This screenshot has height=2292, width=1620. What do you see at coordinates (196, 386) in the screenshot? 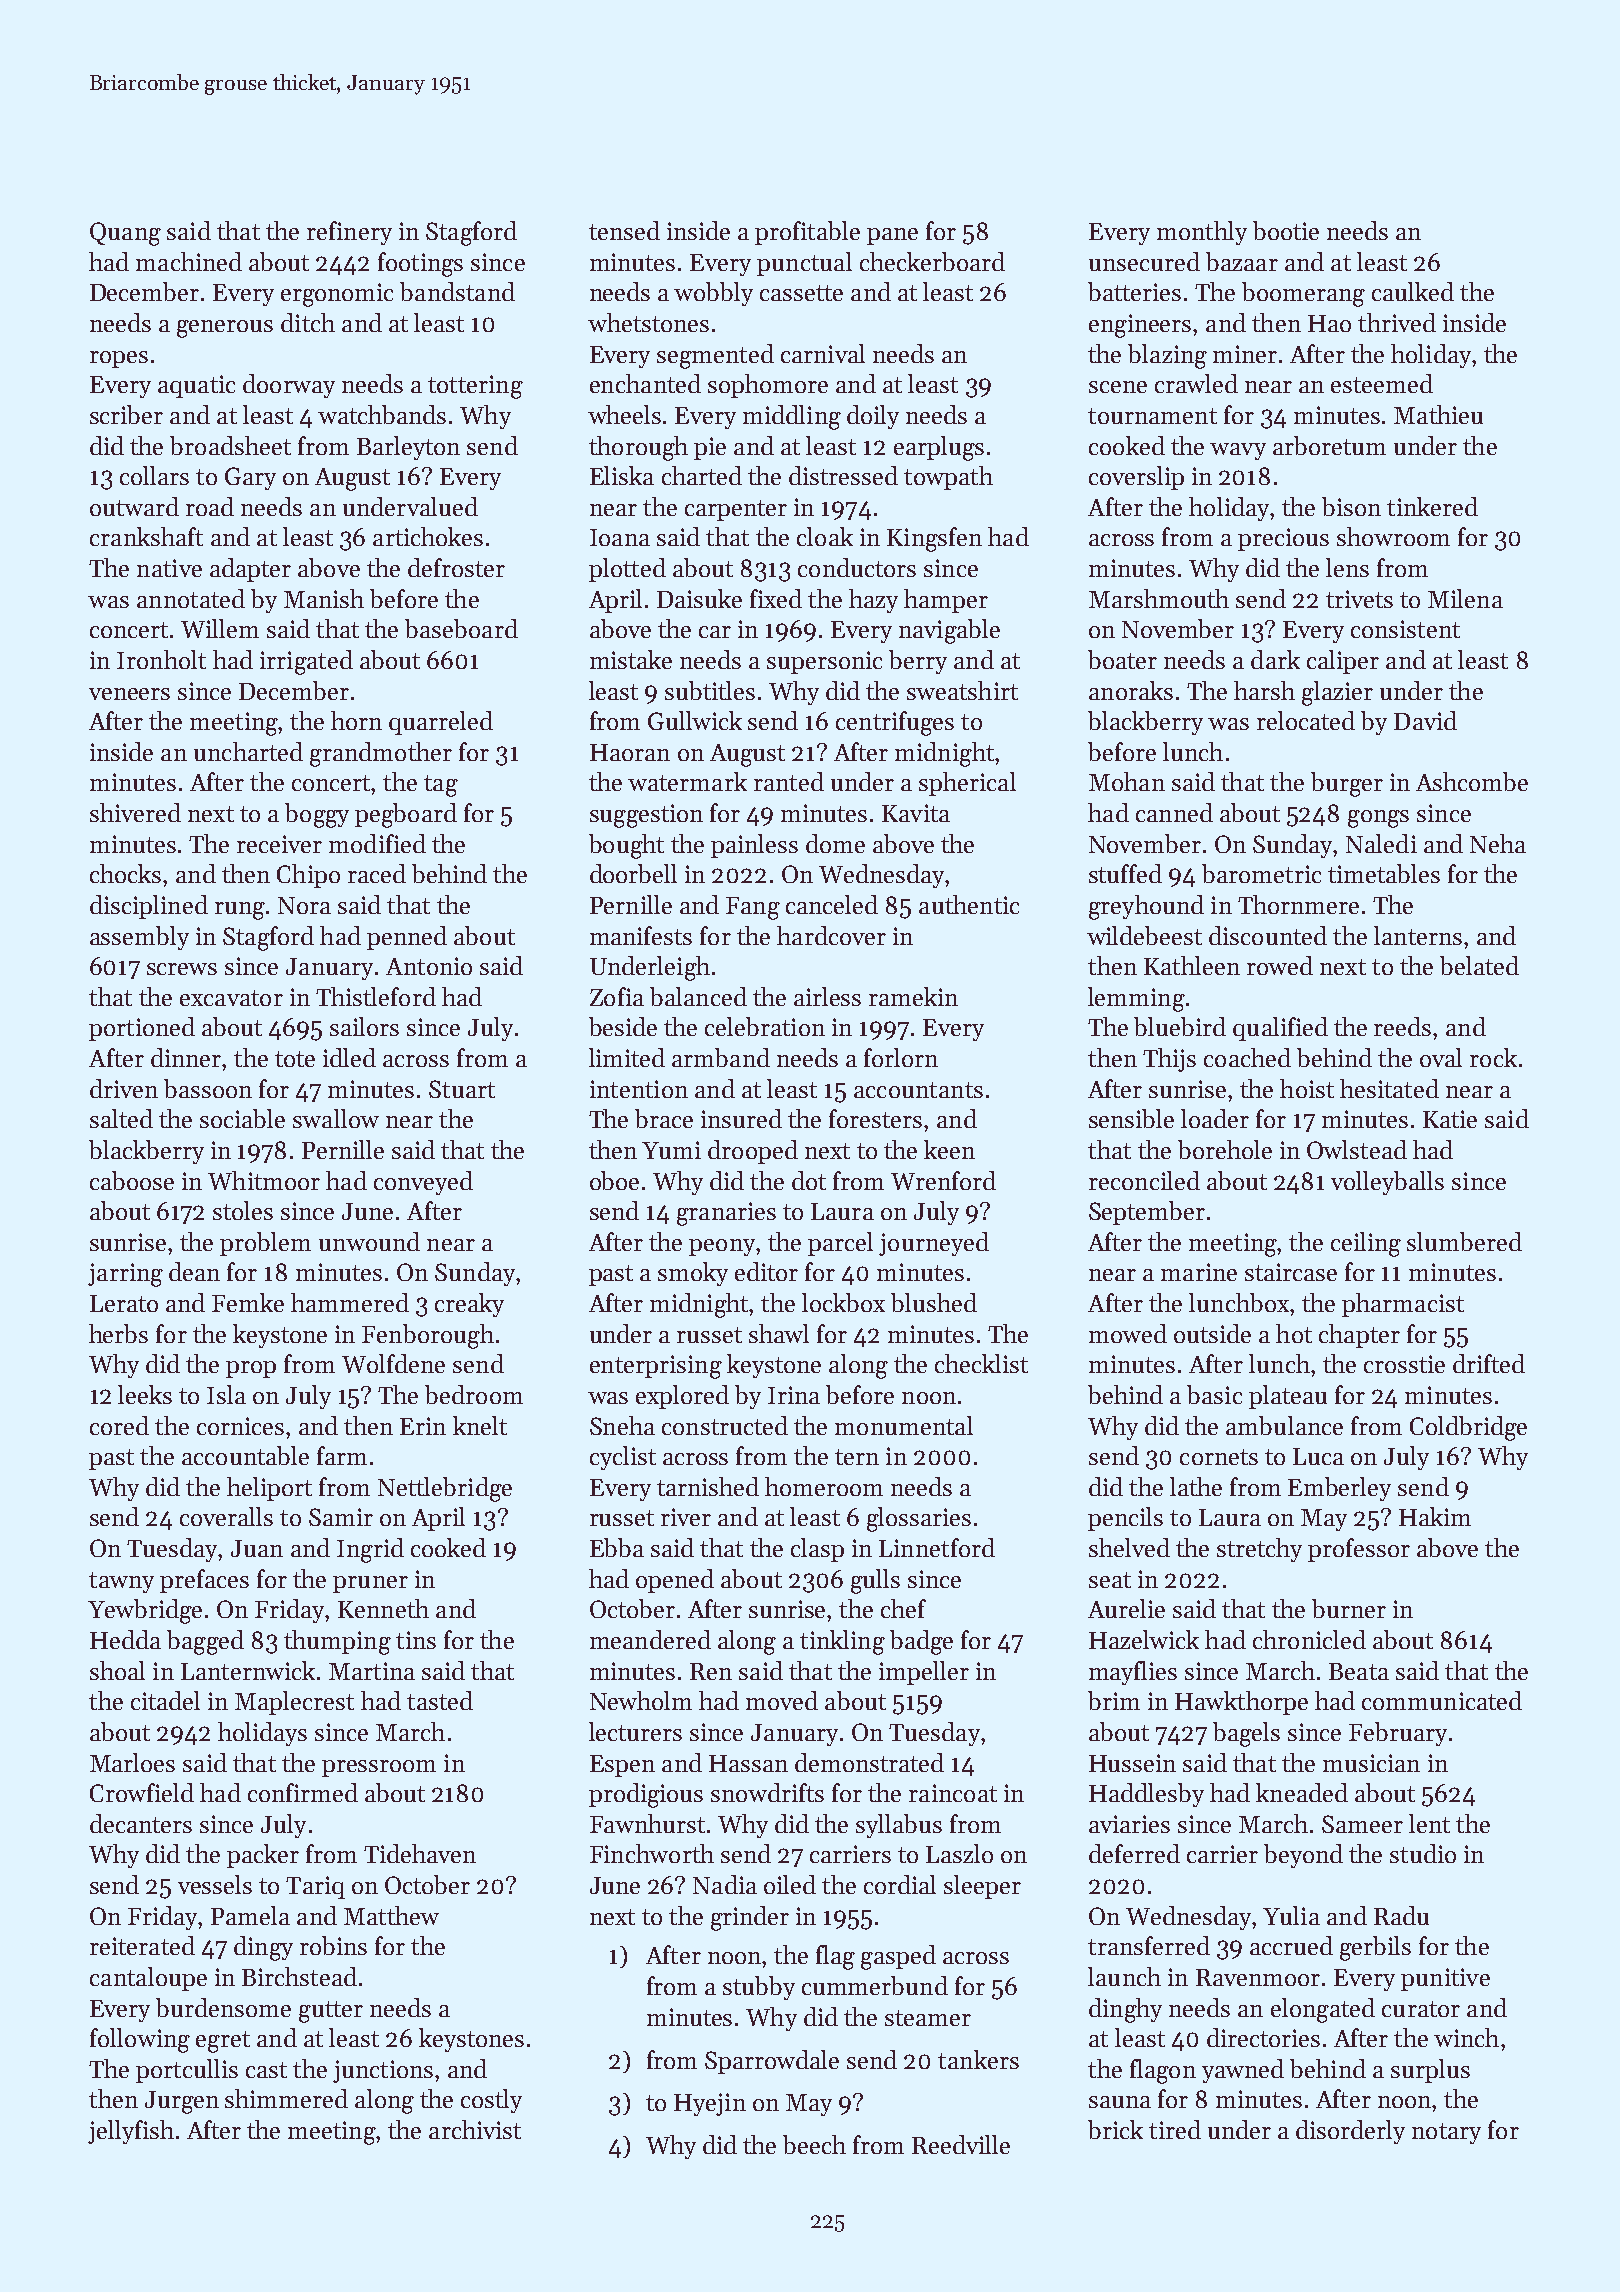
I see `aquatic` at bounding box center [196, 386].
